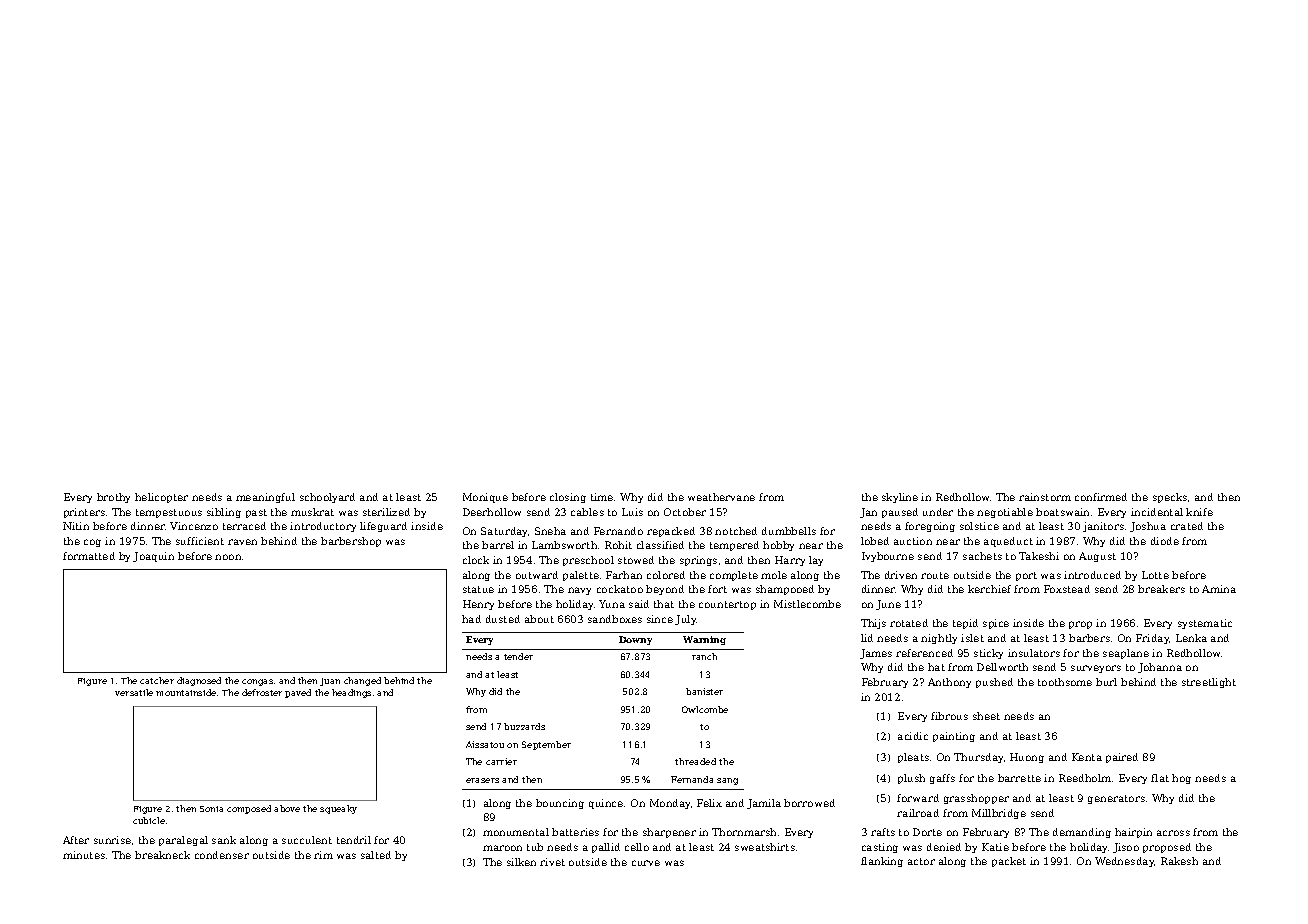 The image size is (1308, 924). Describe the element at coordinates (876, 654) in the screenshot. I see `James` at that location.
